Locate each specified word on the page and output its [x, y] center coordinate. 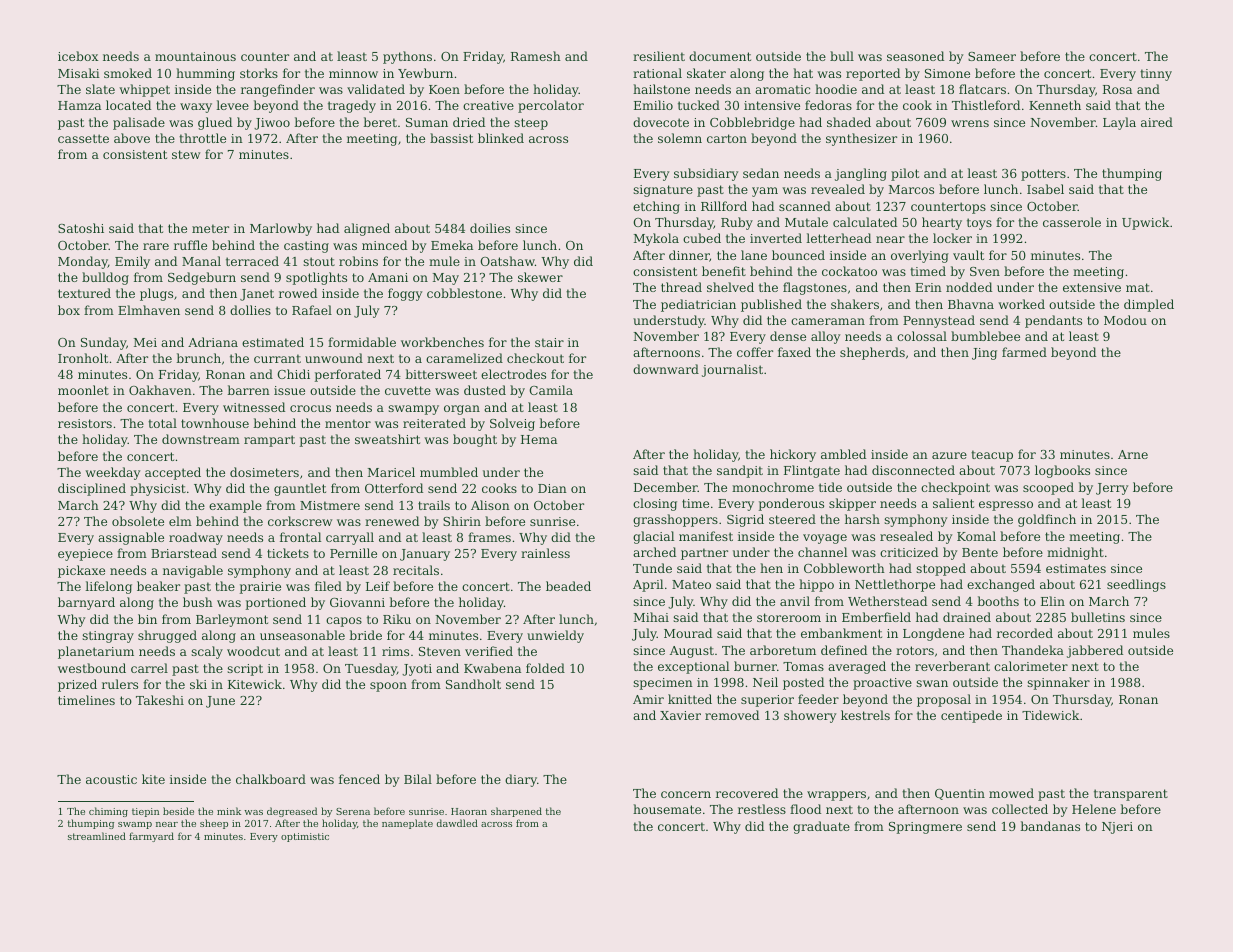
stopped [941, 569]
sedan [761, 173]
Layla [1119, 123]
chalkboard [271, 779]
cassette [83, 138]
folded [545, 668]
